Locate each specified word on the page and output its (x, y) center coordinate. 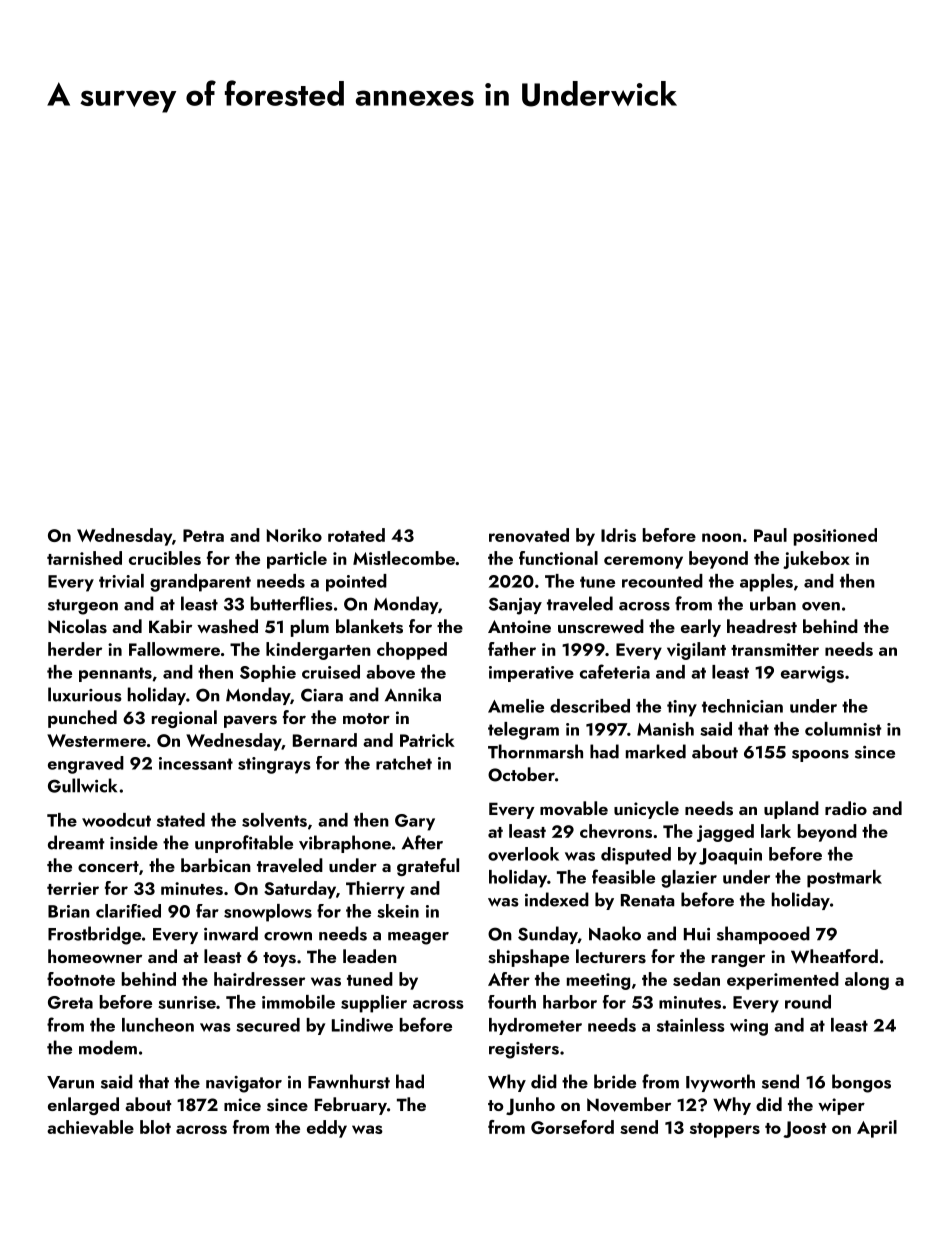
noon (721, 537)
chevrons (616, 831)
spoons (820, 756)
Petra (203, 535)
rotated (356, 535)
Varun (70, 1082)
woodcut (116, 820)
